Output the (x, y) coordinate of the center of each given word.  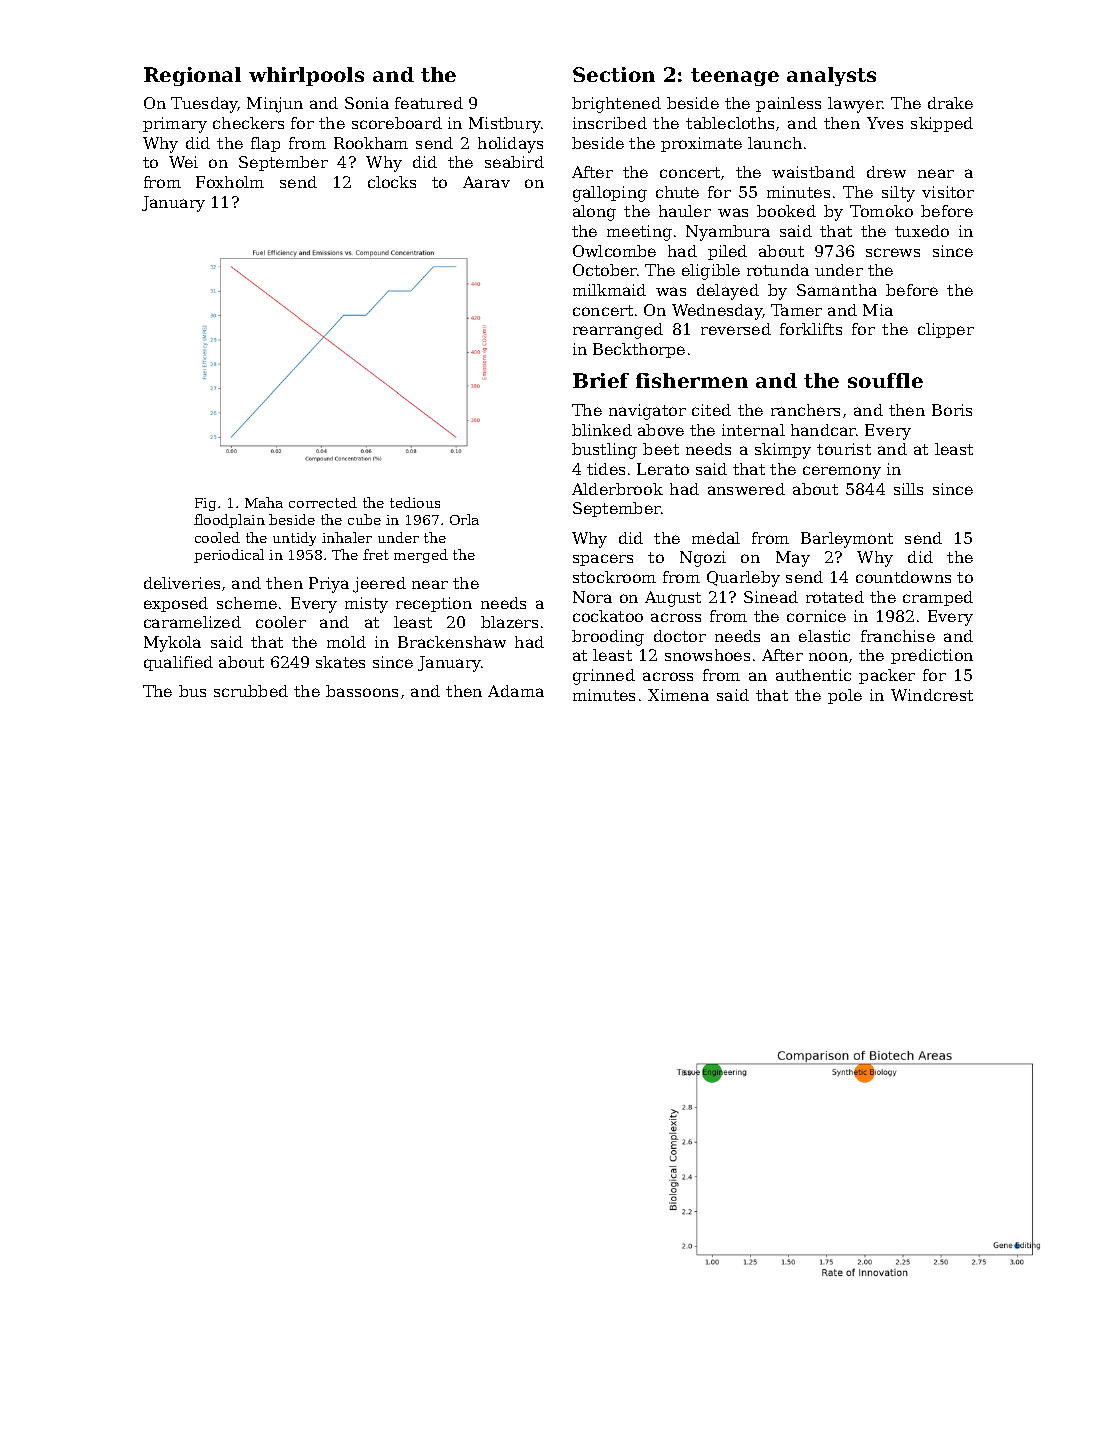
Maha (264, 502)
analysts (831, 76)
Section (614, 74)
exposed (176, 604)
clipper (946, 330)
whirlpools (306, 76)
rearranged (618, 331)
